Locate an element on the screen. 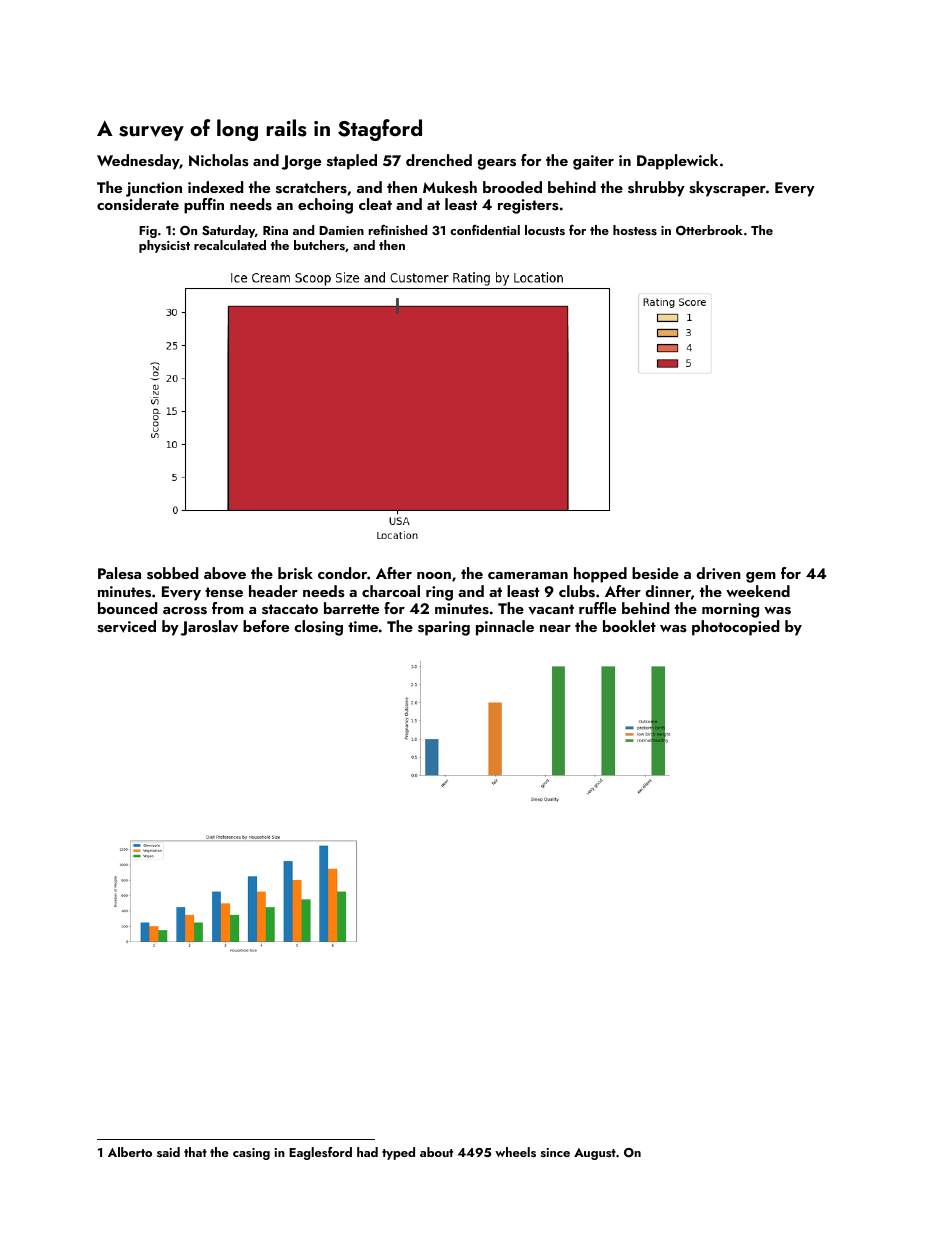 The width and height of the screenshot is (952, 1233). Jaroslav is located at coordinates (209, 628).
